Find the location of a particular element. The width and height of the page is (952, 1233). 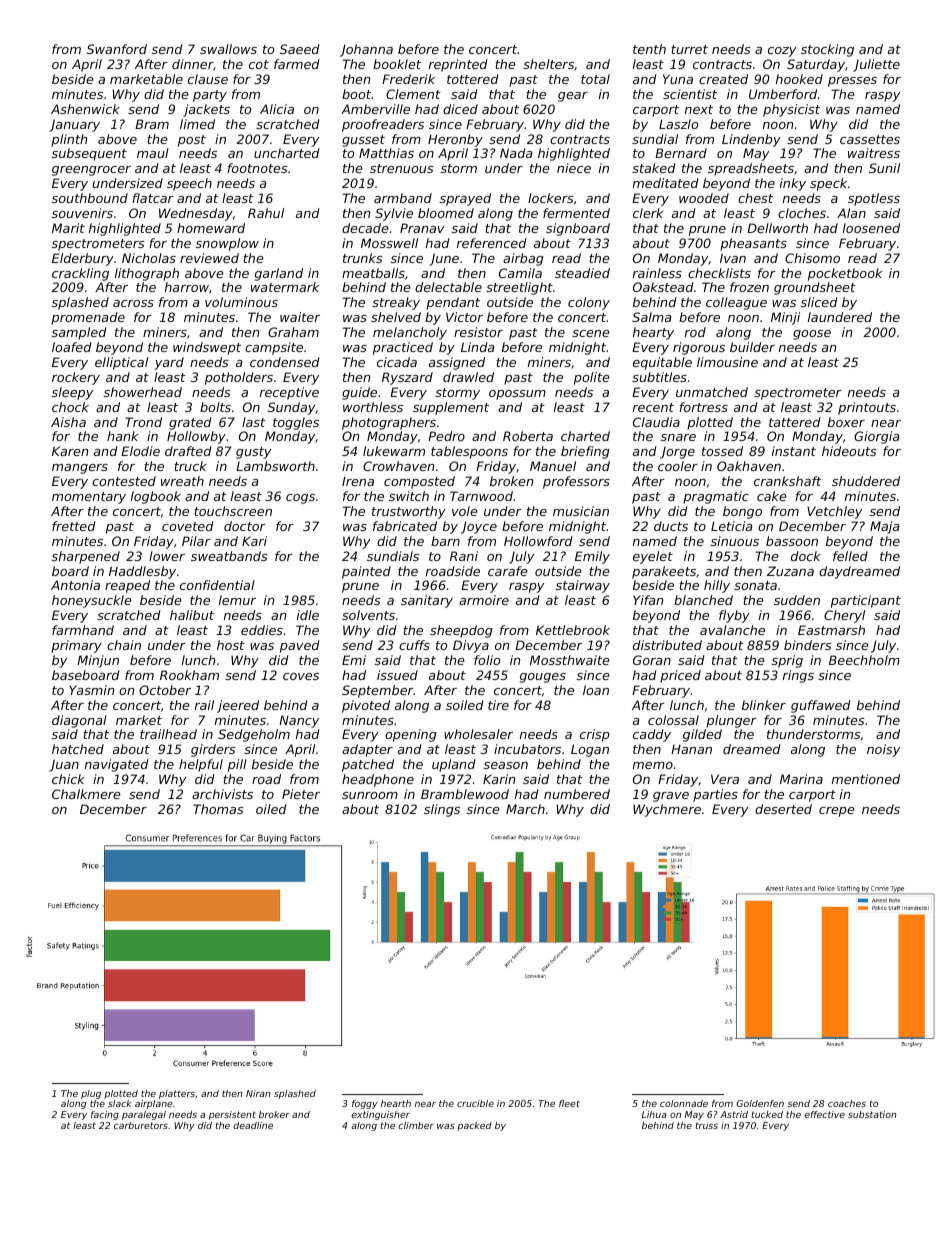

adapter is located at coordinates (367, 750).
